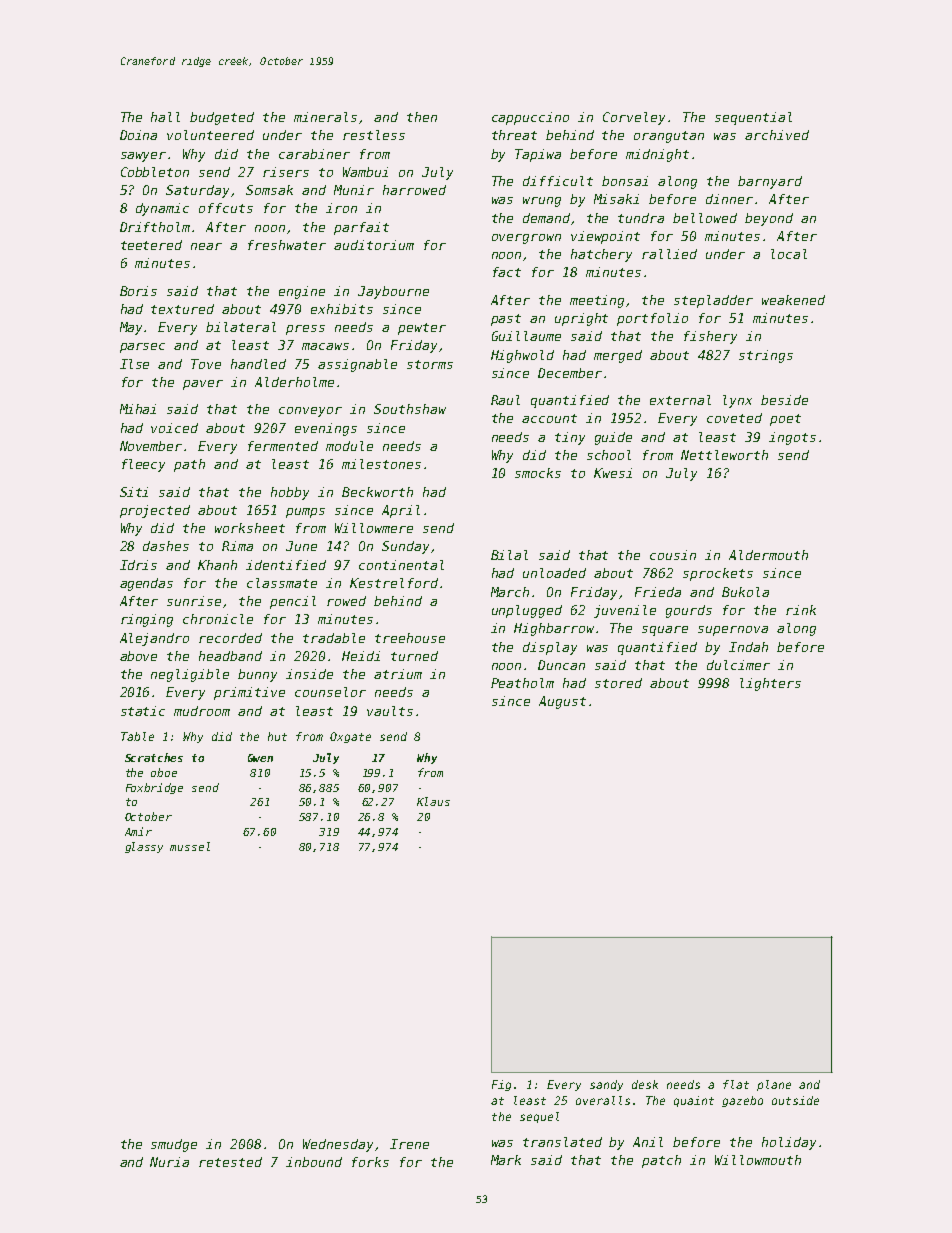 The height and width of the page is (1233, 952). What do you see at coordinates (134, 492) in the page?
I see `Siti` at bounding box center [134, 492].
